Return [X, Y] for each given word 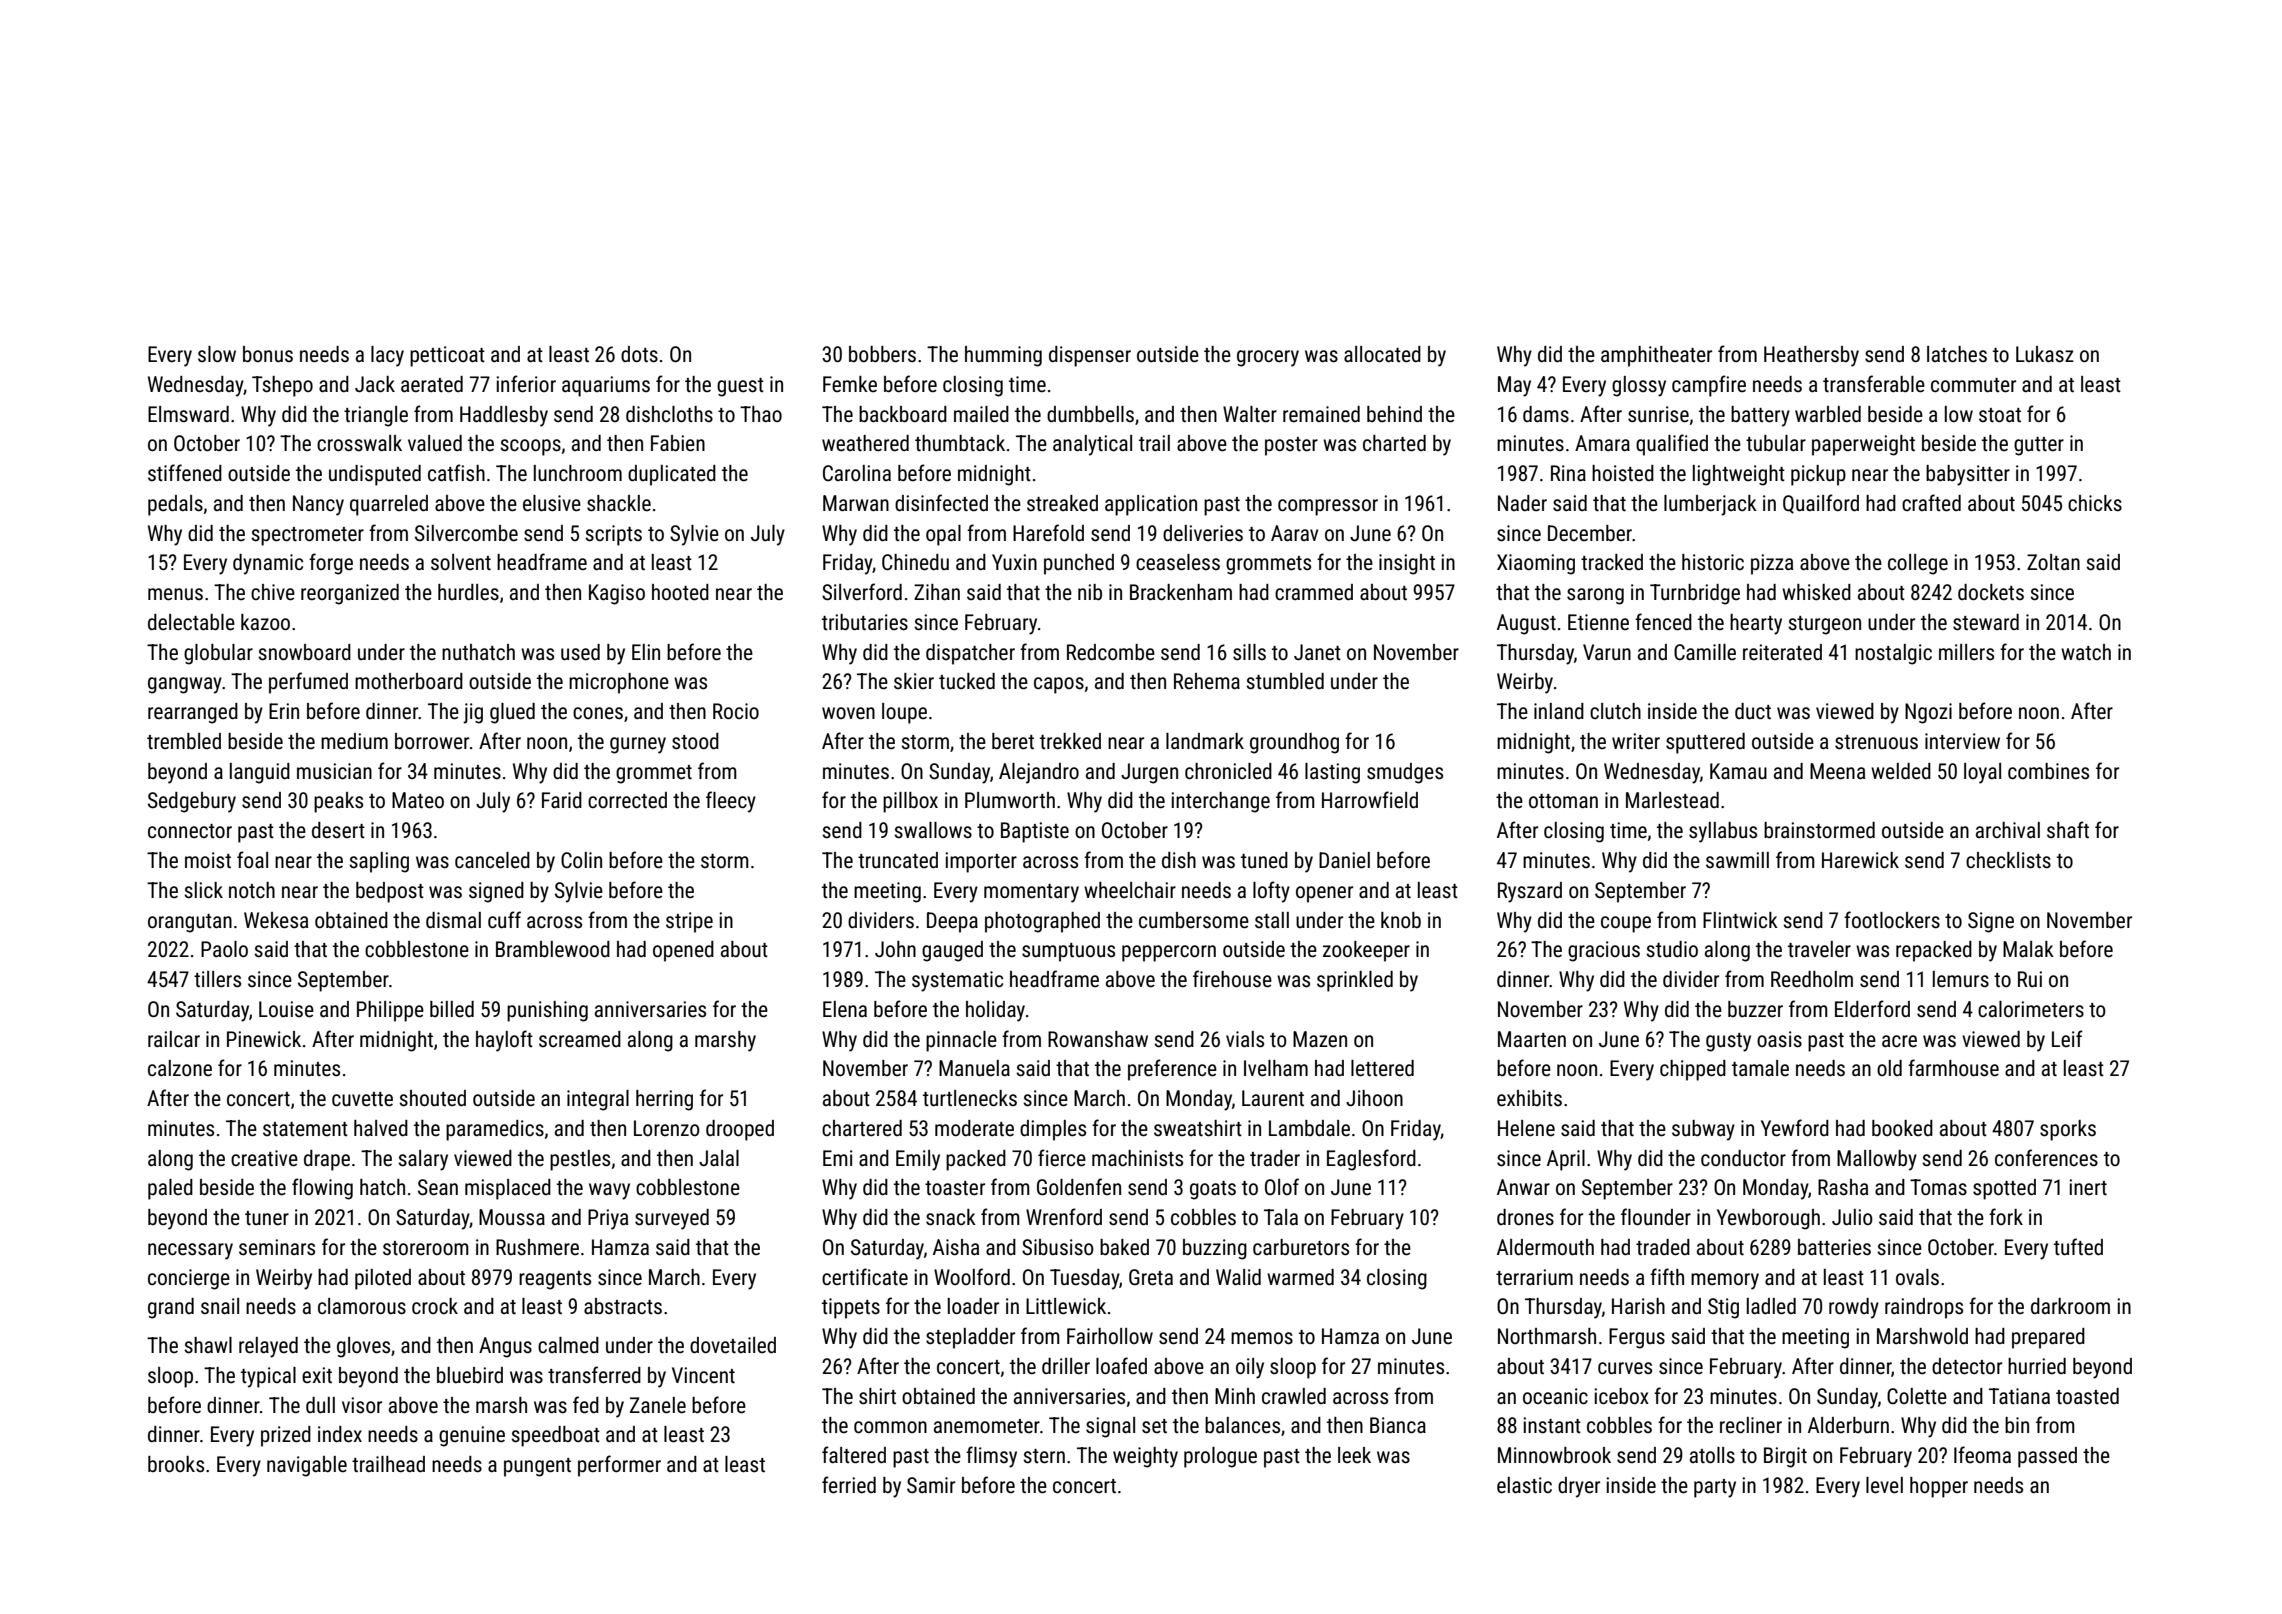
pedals [175, 505]
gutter [2039, 446]
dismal [453, 920]
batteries [1834, 1247]
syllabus [1723, 832]
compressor [1328, 507]
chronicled [1228, 771]
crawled [1294, 1396]
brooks [176, 1464]
